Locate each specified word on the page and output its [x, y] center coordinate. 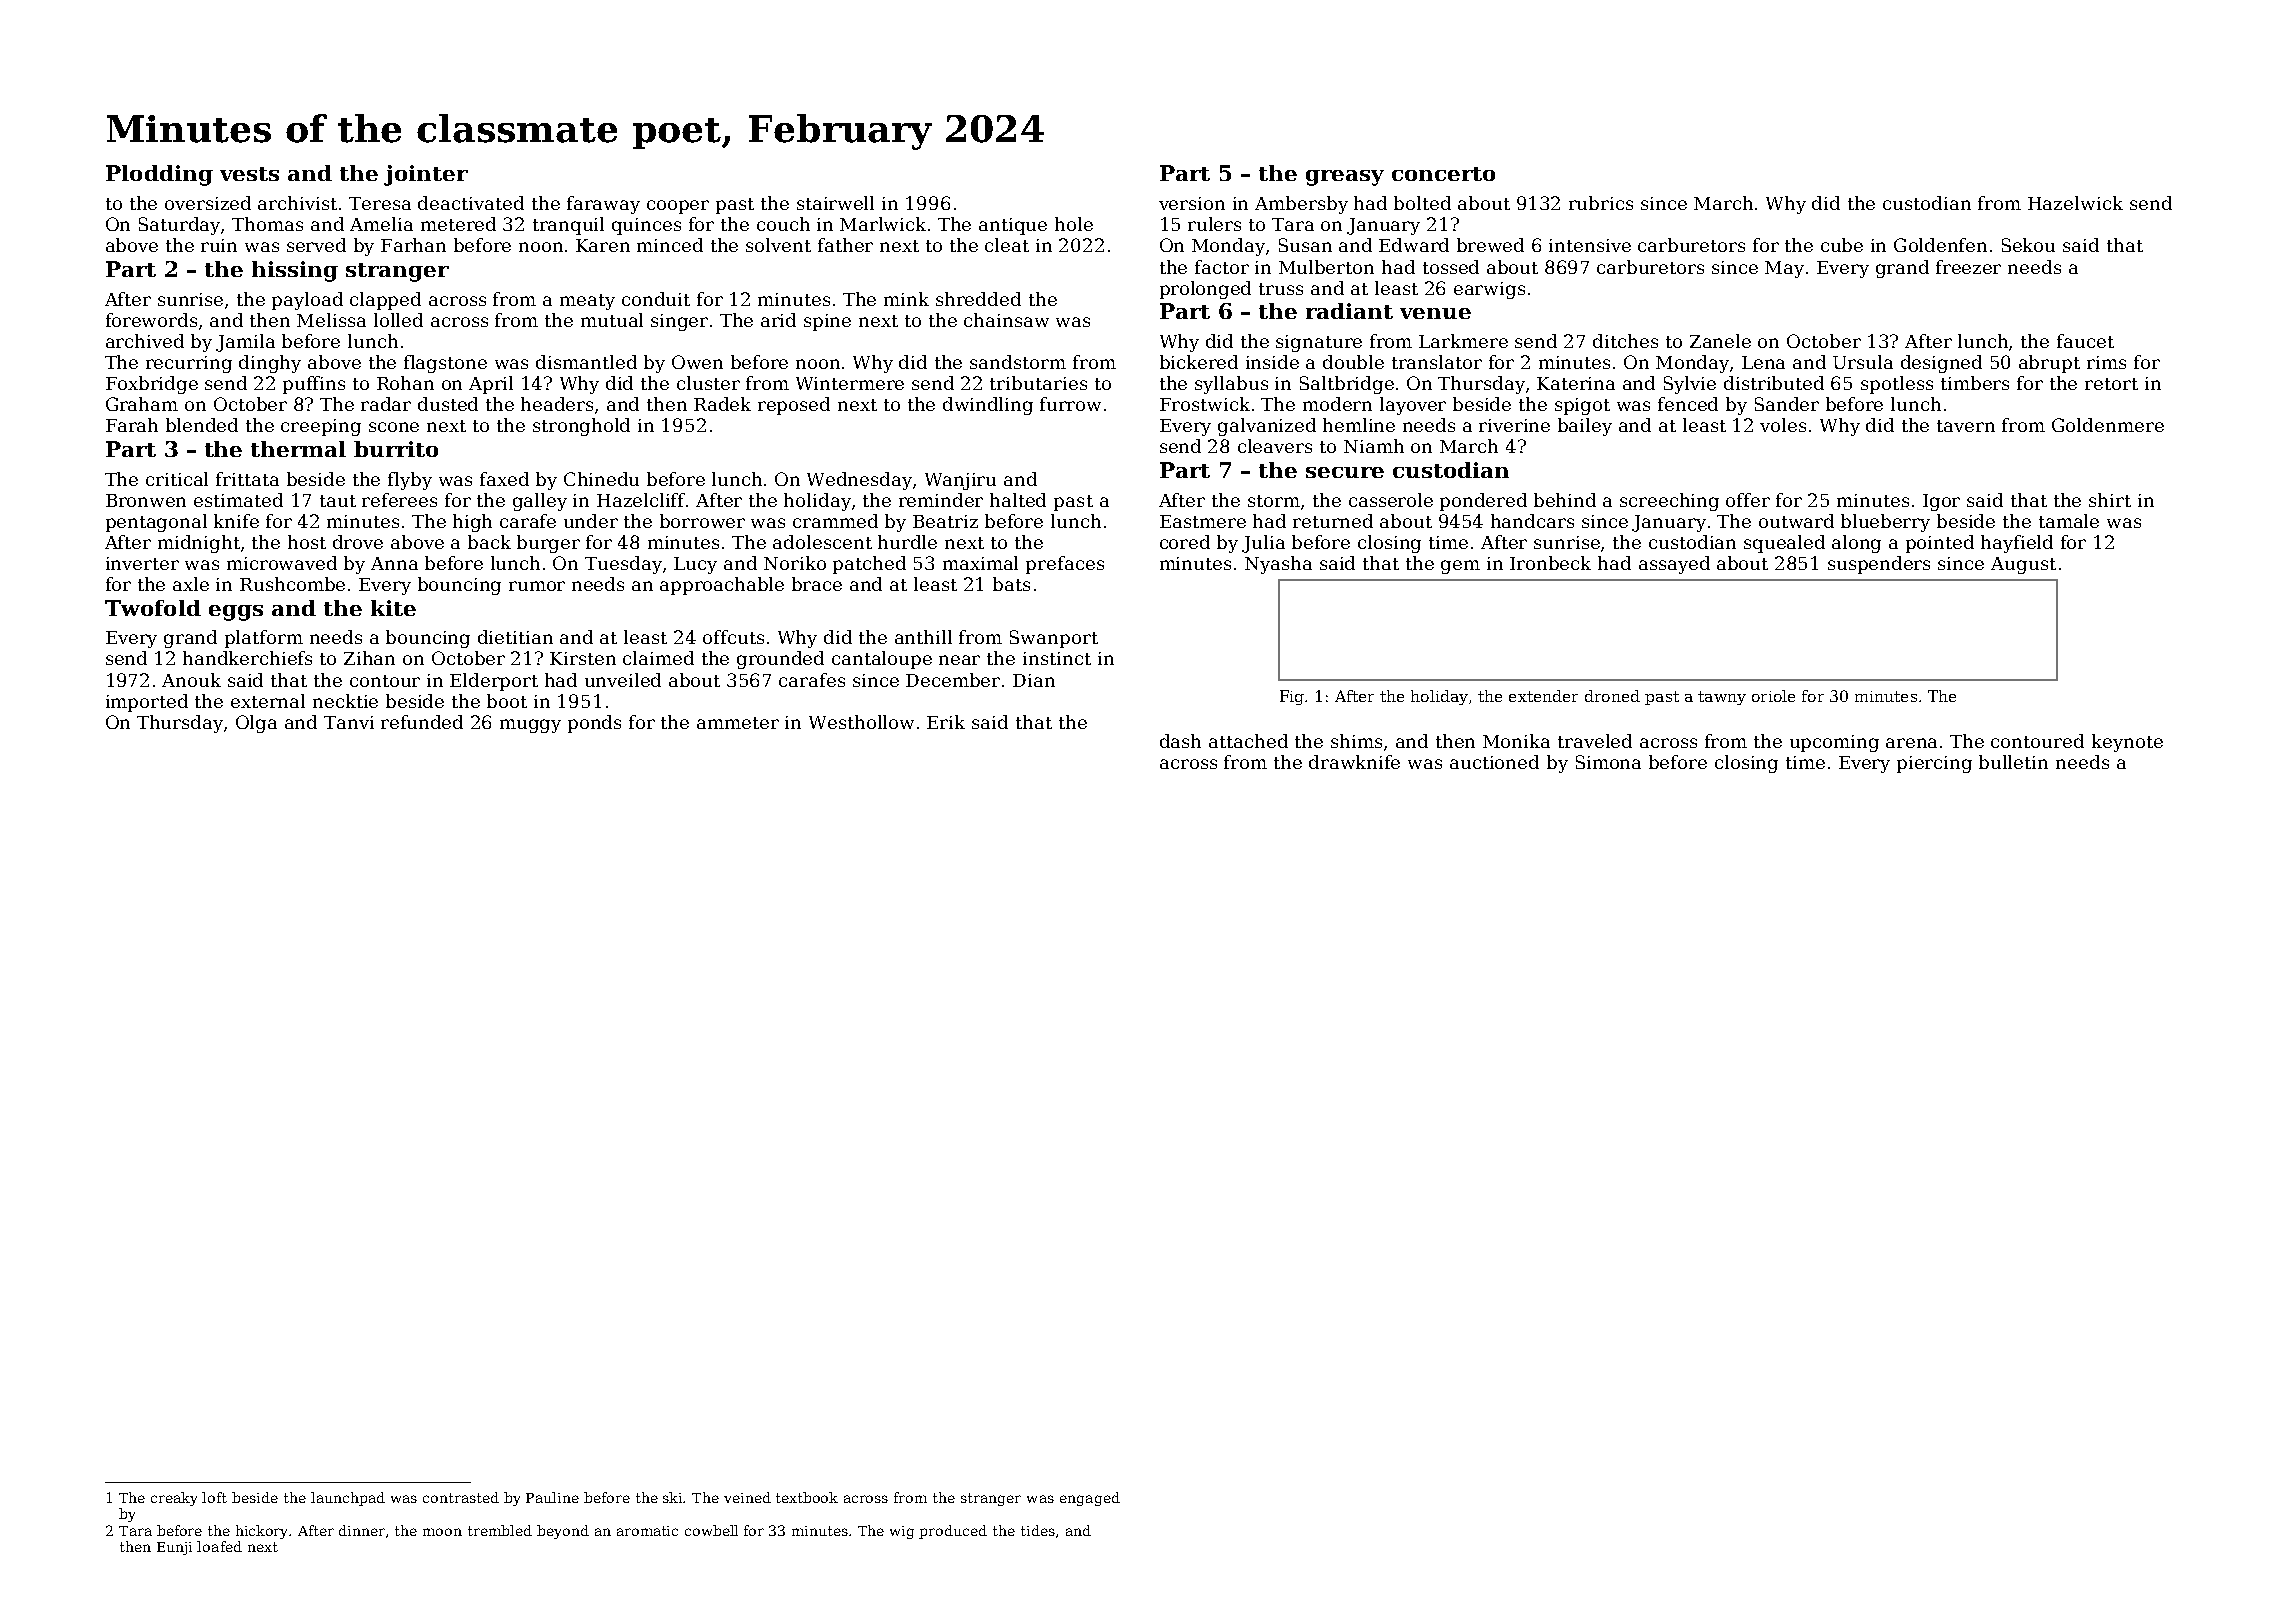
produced [953, 1532]
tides [1038, 1530]
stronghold [581, 427]
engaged [1090, 1499]
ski [673, 1497]
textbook [807, 1497]
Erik [946, 722]
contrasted [461, 1497]
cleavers [1275, 446]
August [2023, 565]
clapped [385, 301]
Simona [1608, 762]
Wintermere [850, 383]
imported [147, 703]
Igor [1941, 502]
